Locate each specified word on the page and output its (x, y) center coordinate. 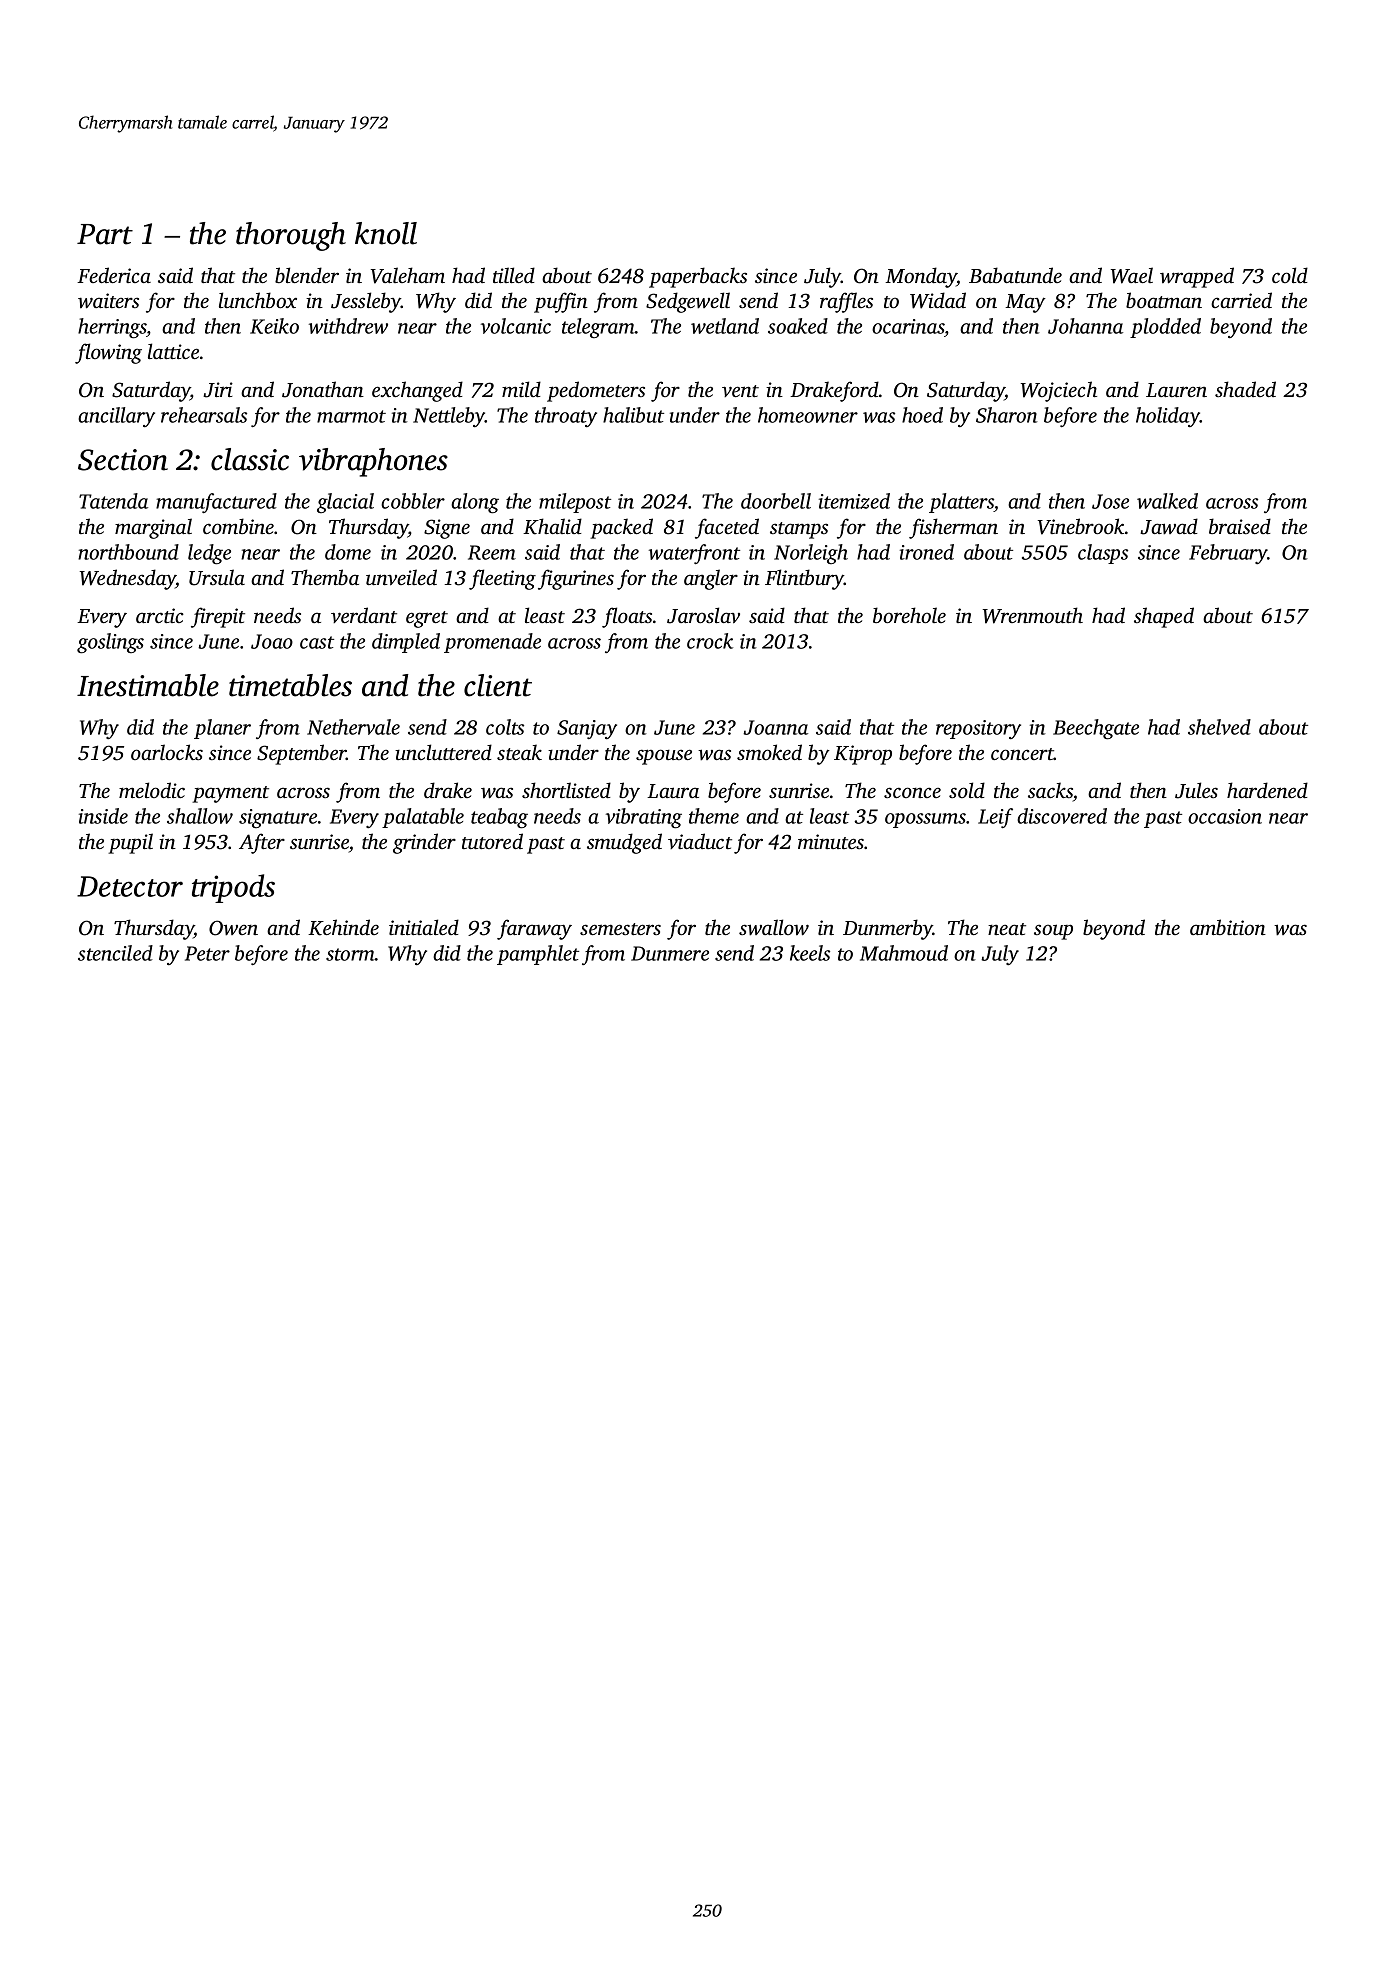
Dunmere (670, 953)
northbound (128, 552)
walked (1167, 501)
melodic (152, 790)
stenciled (115, 953)
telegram (598, 328)
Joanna (775, 727)
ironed (927, 552)
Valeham (408, 275)
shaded (1245, 389)
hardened (1267, 790)
